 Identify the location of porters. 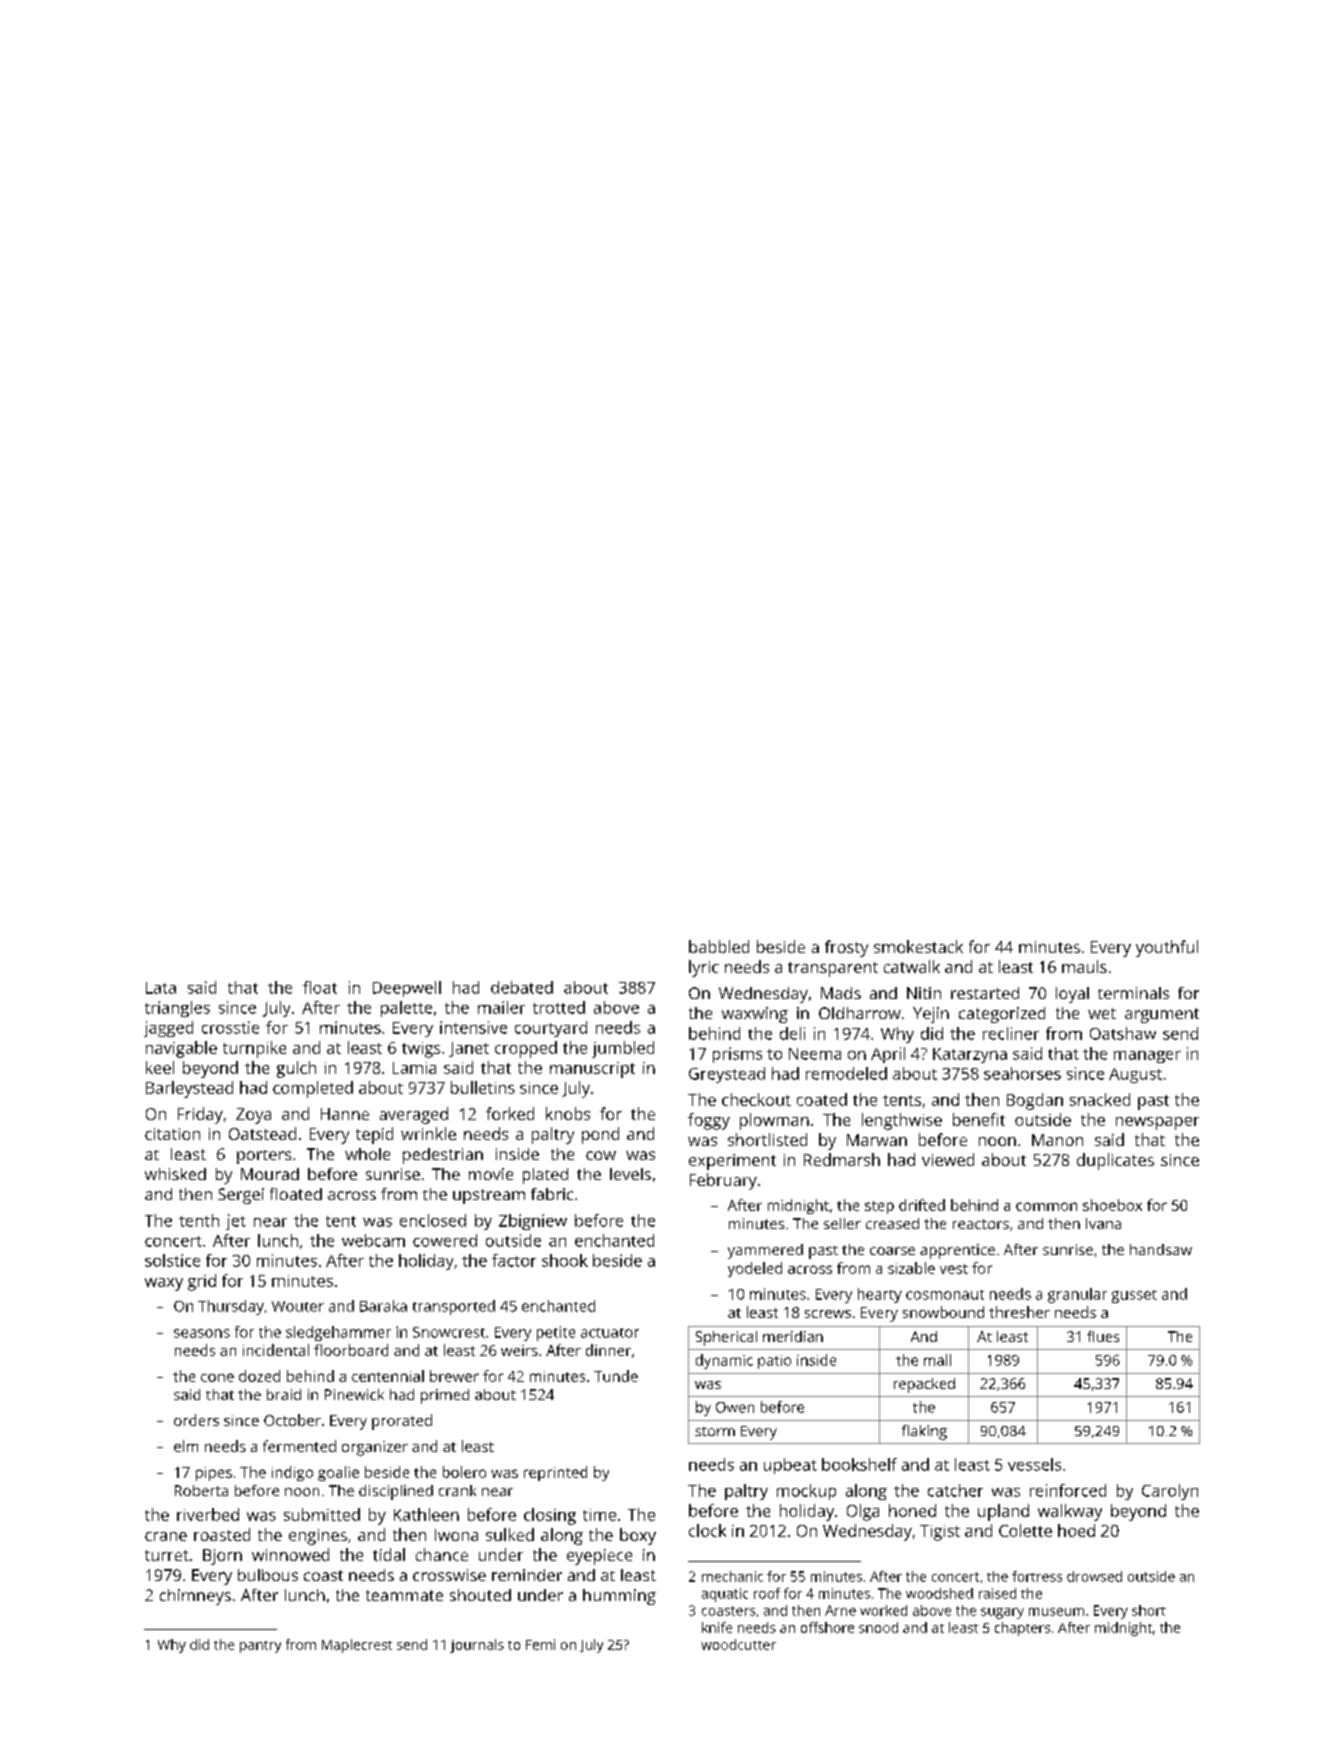
(264, 1157).
